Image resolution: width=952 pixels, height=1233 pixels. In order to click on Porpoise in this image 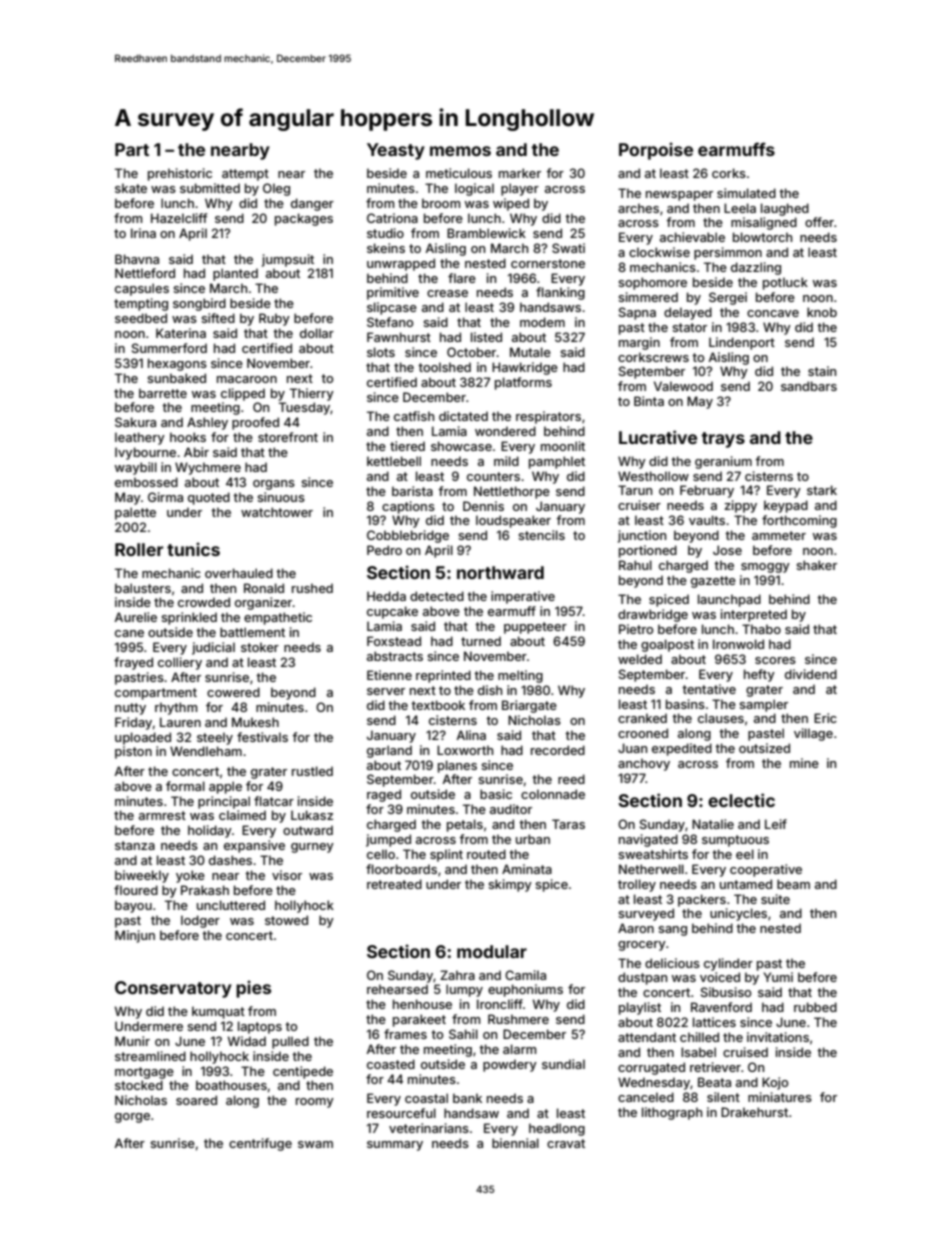, I will do `click(656, 151)`.
